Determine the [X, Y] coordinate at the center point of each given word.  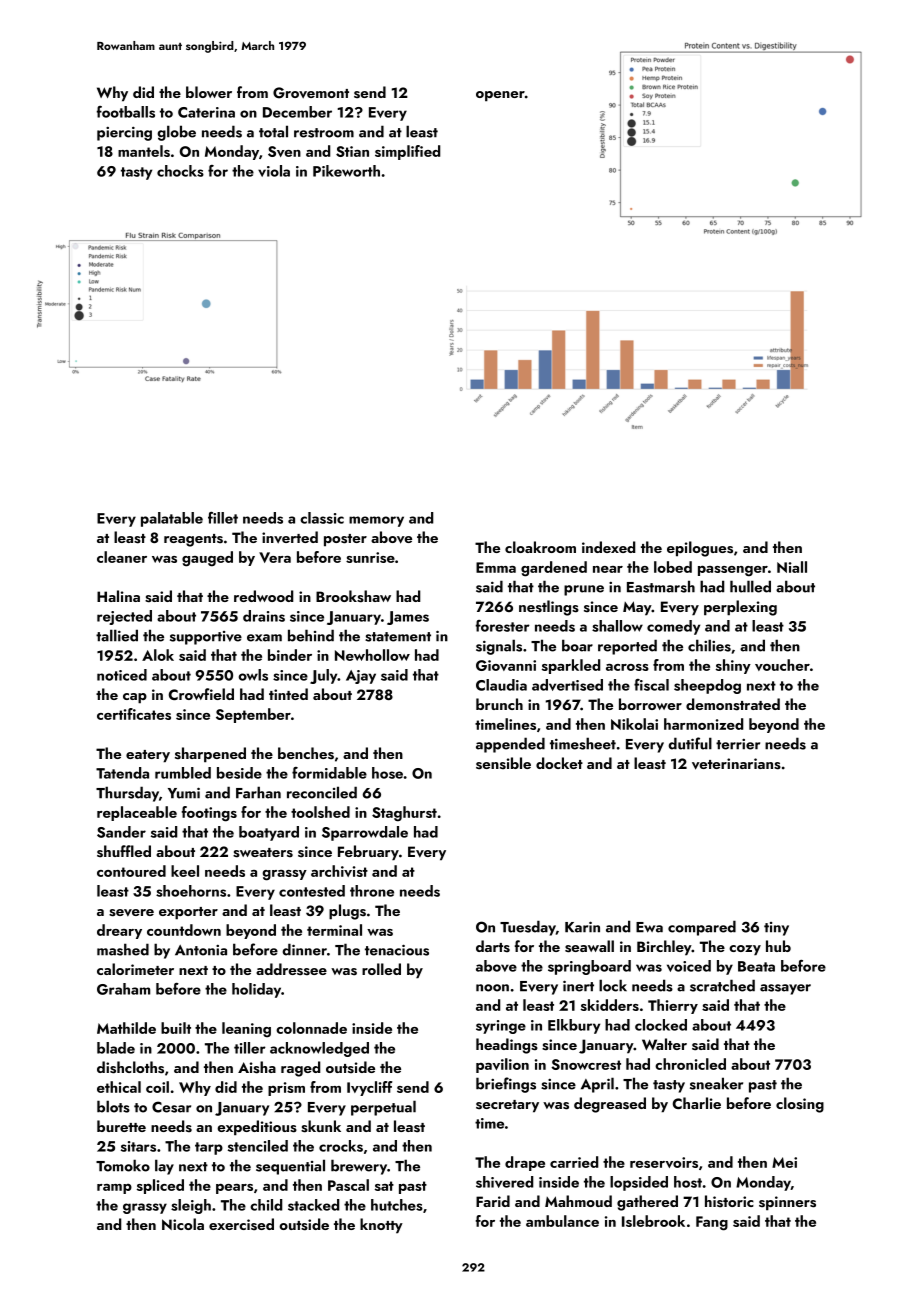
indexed [608, 547]
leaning [246, 1030]
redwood [263, 596]
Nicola [183, 1224]
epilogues [700, 549]
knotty [381, 1226]
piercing [124, 134]
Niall [792, 567]
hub [778, 946]
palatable [172, 519]
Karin [582, 927]
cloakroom [540, 547]
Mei [784, 1162]
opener [500, 96]
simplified [407, 152]
